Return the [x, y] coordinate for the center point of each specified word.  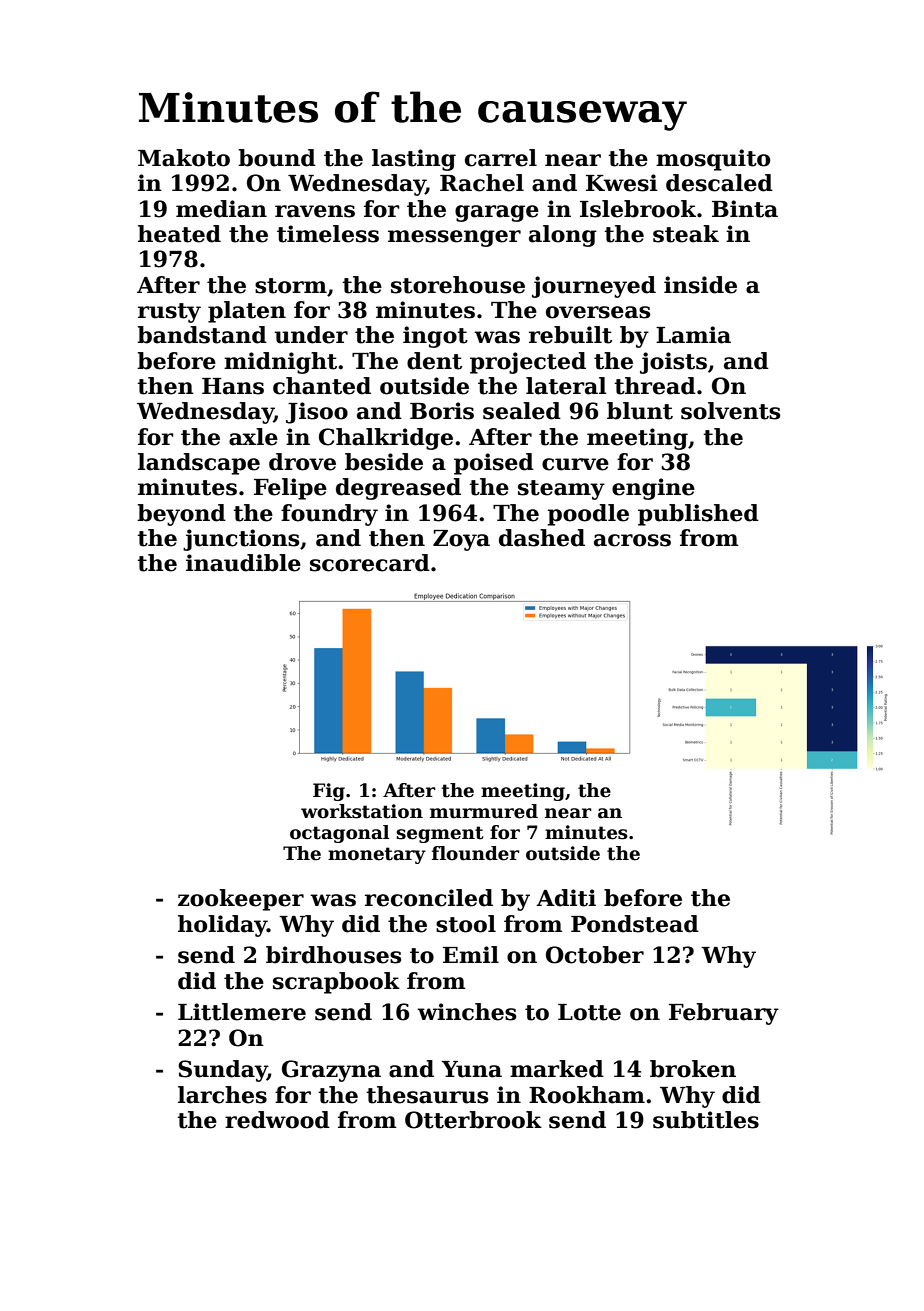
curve [575, 464]
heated [179, 234]
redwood [277, 1120]
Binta [745, 209]
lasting [414, 160]
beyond [181, 515]
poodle [588, 515]
